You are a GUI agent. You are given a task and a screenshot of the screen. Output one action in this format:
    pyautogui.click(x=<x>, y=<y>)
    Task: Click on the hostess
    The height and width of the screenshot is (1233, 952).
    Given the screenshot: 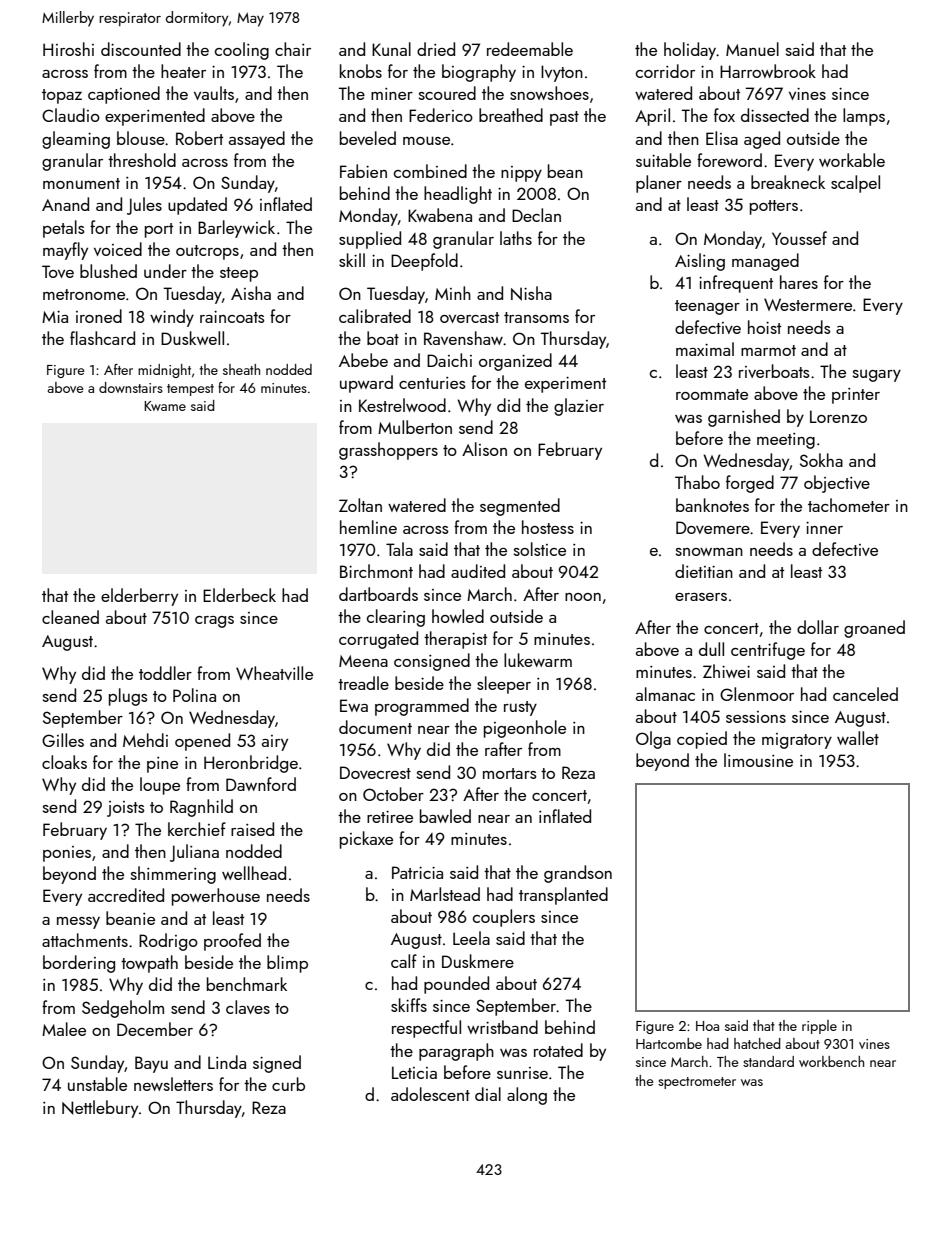 What is the action you would take?
    pyautogui.click(x=548, y=527)
